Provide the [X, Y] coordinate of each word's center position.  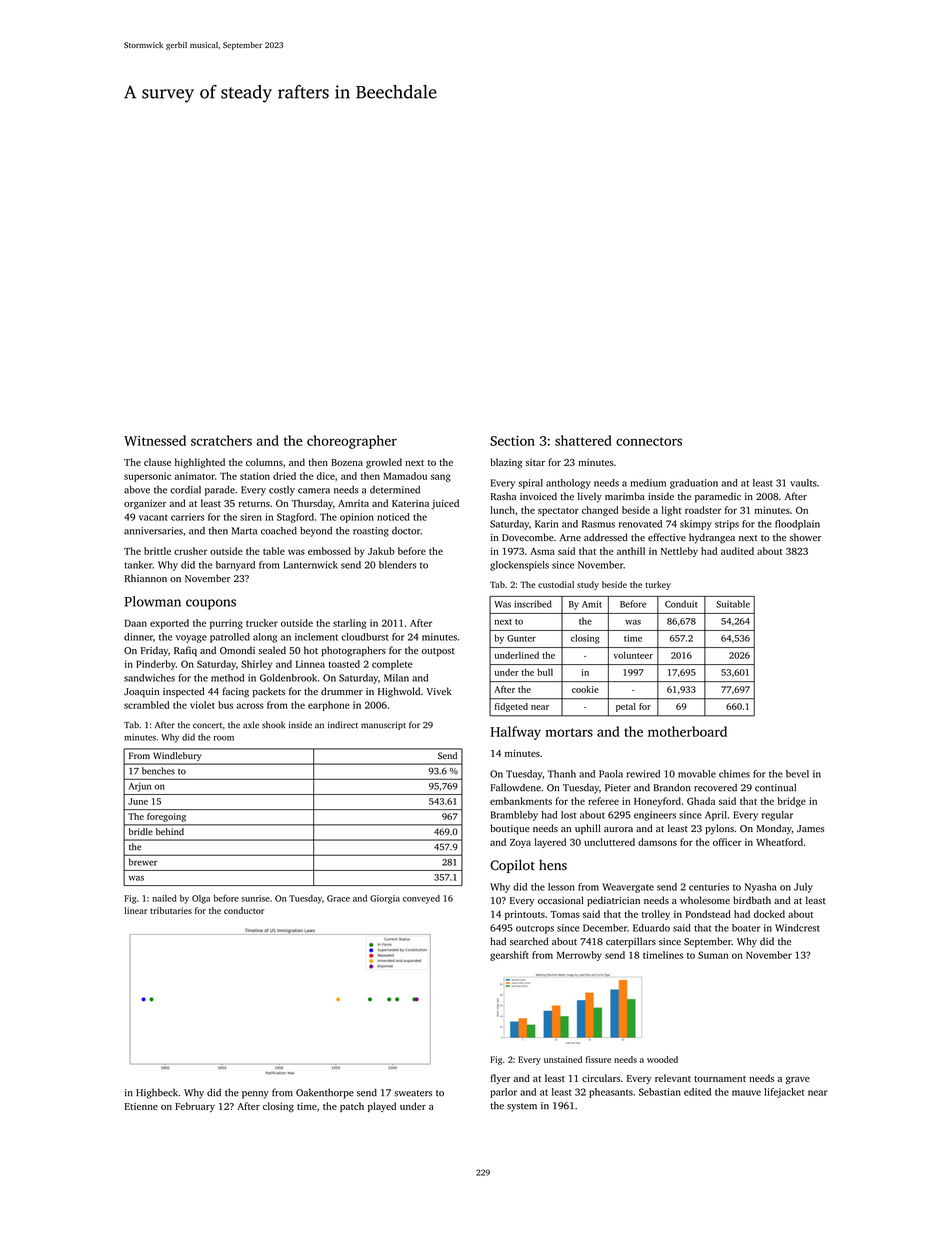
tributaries [171, 910]
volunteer [633, 655]
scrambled [146, 705]
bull [545, 672]
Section [512, 441]
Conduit [681, 604]
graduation [694, 484]
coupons [211, 604]
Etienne [141, 1106]
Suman [713, 955]
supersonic [147, 477]
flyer [501, 1079]
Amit [592, 604]
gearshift [509, 956]
